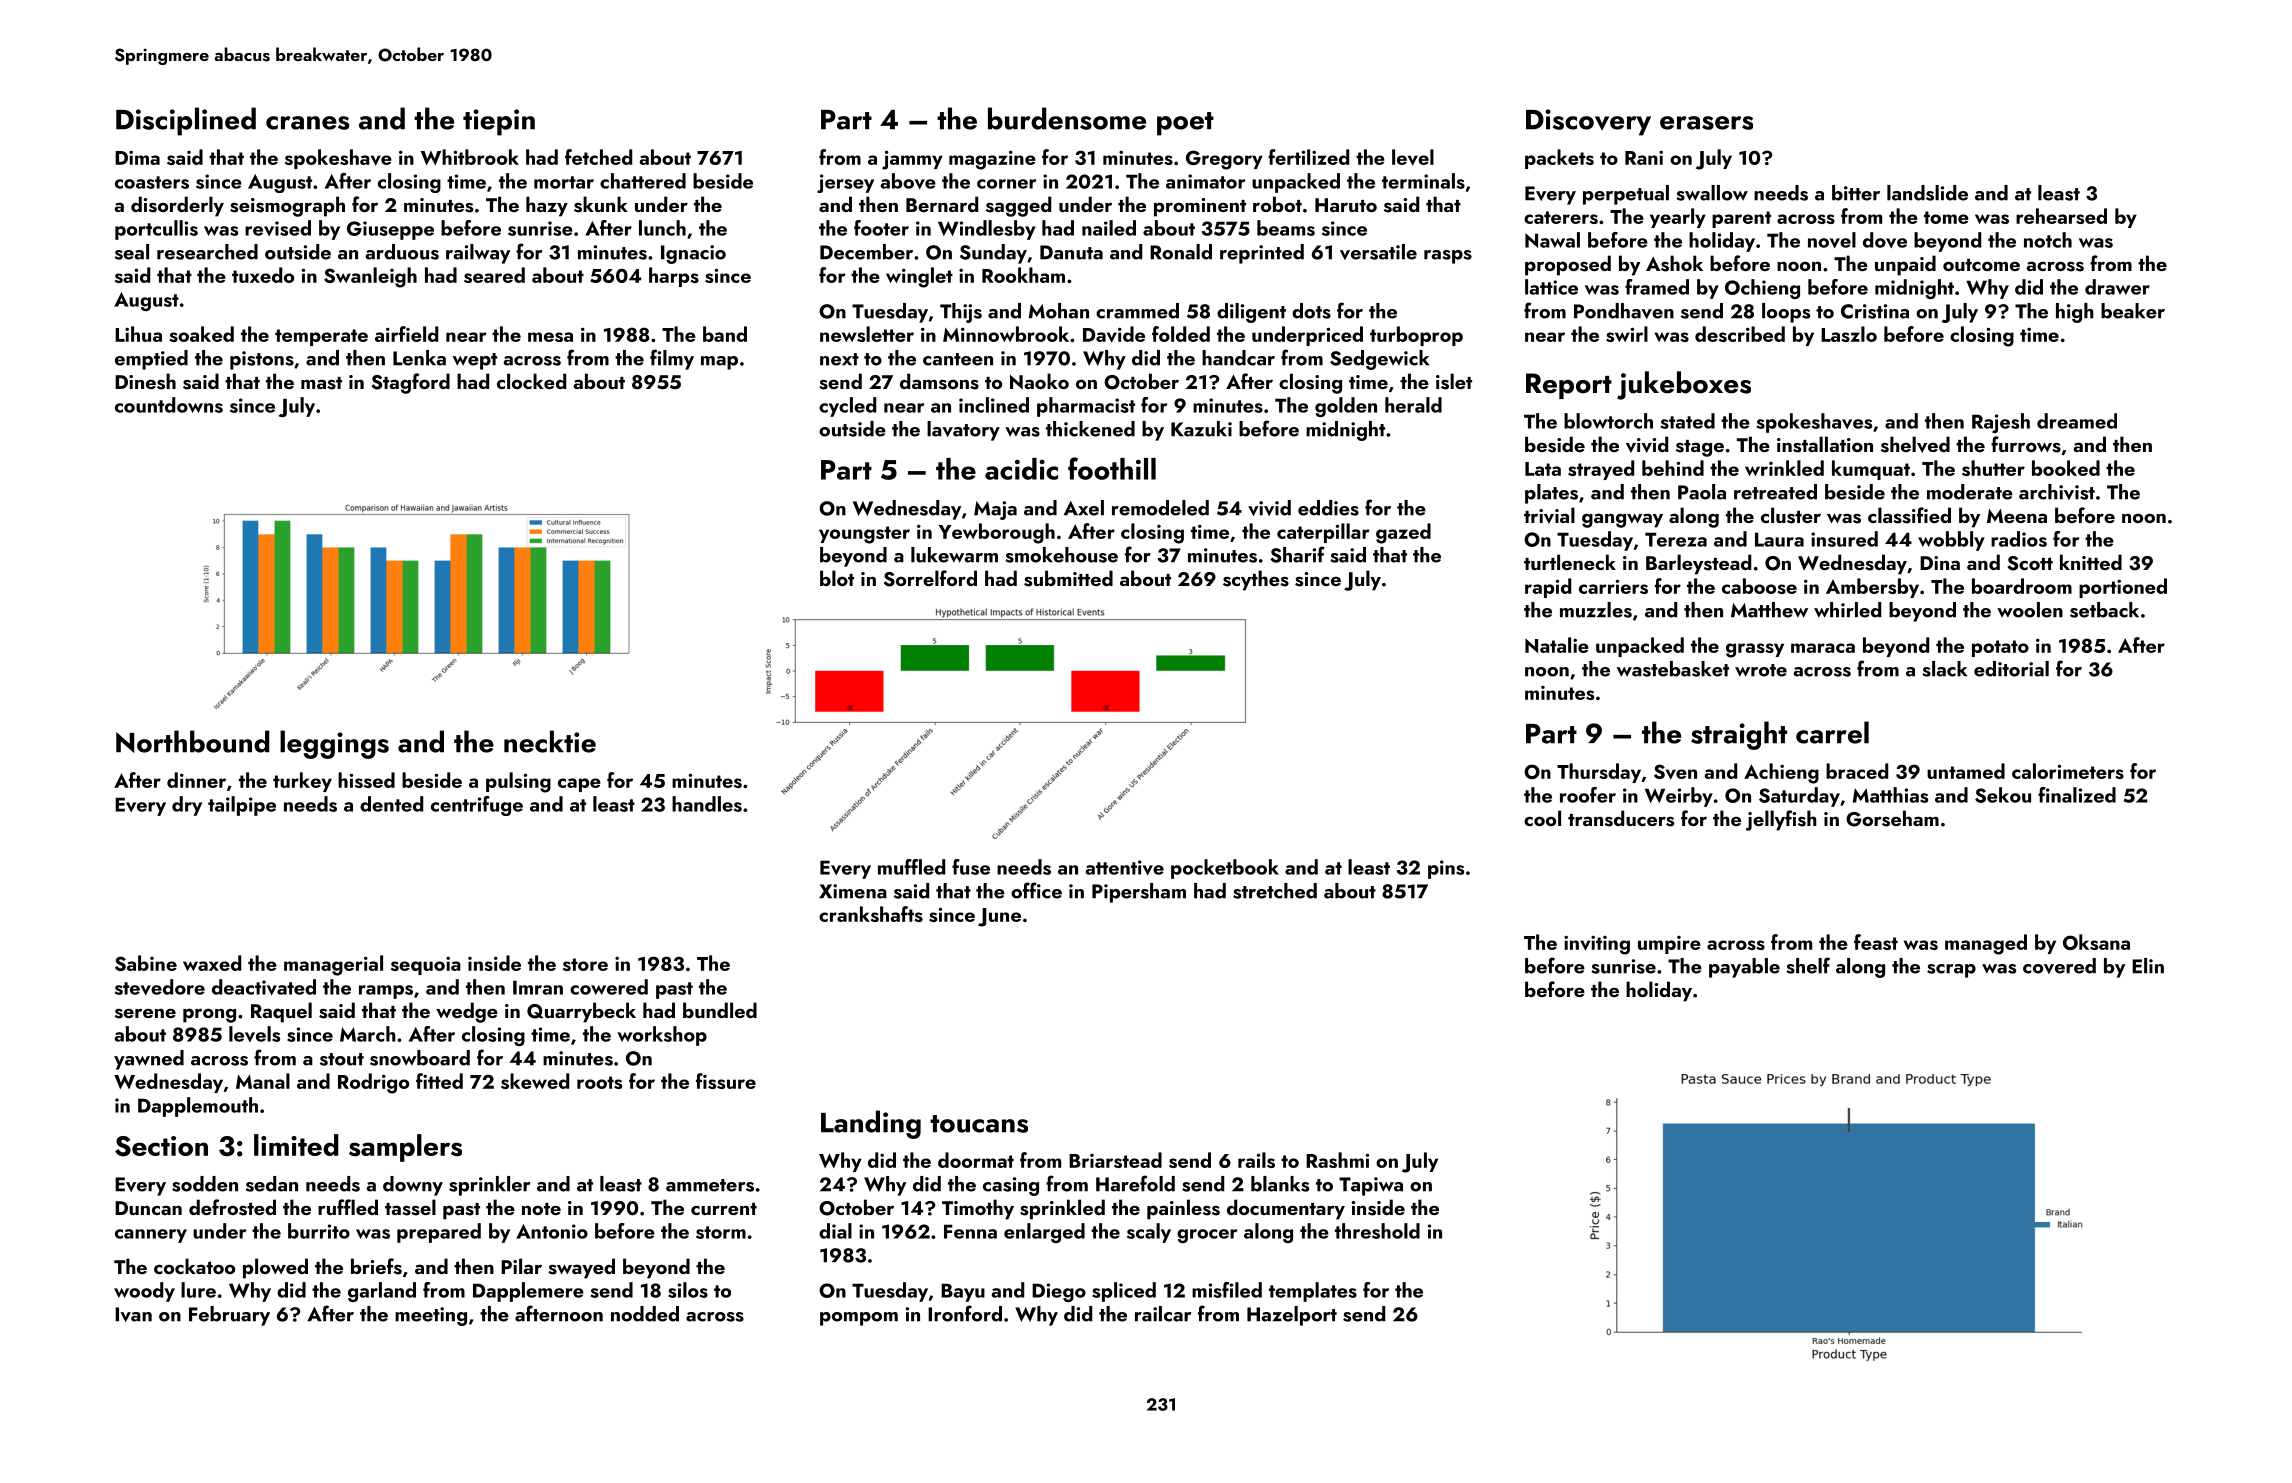  What do you see at coordinates (1679, 797) in the image?
I see `Weirby` at bounding box center [1679, 797].
